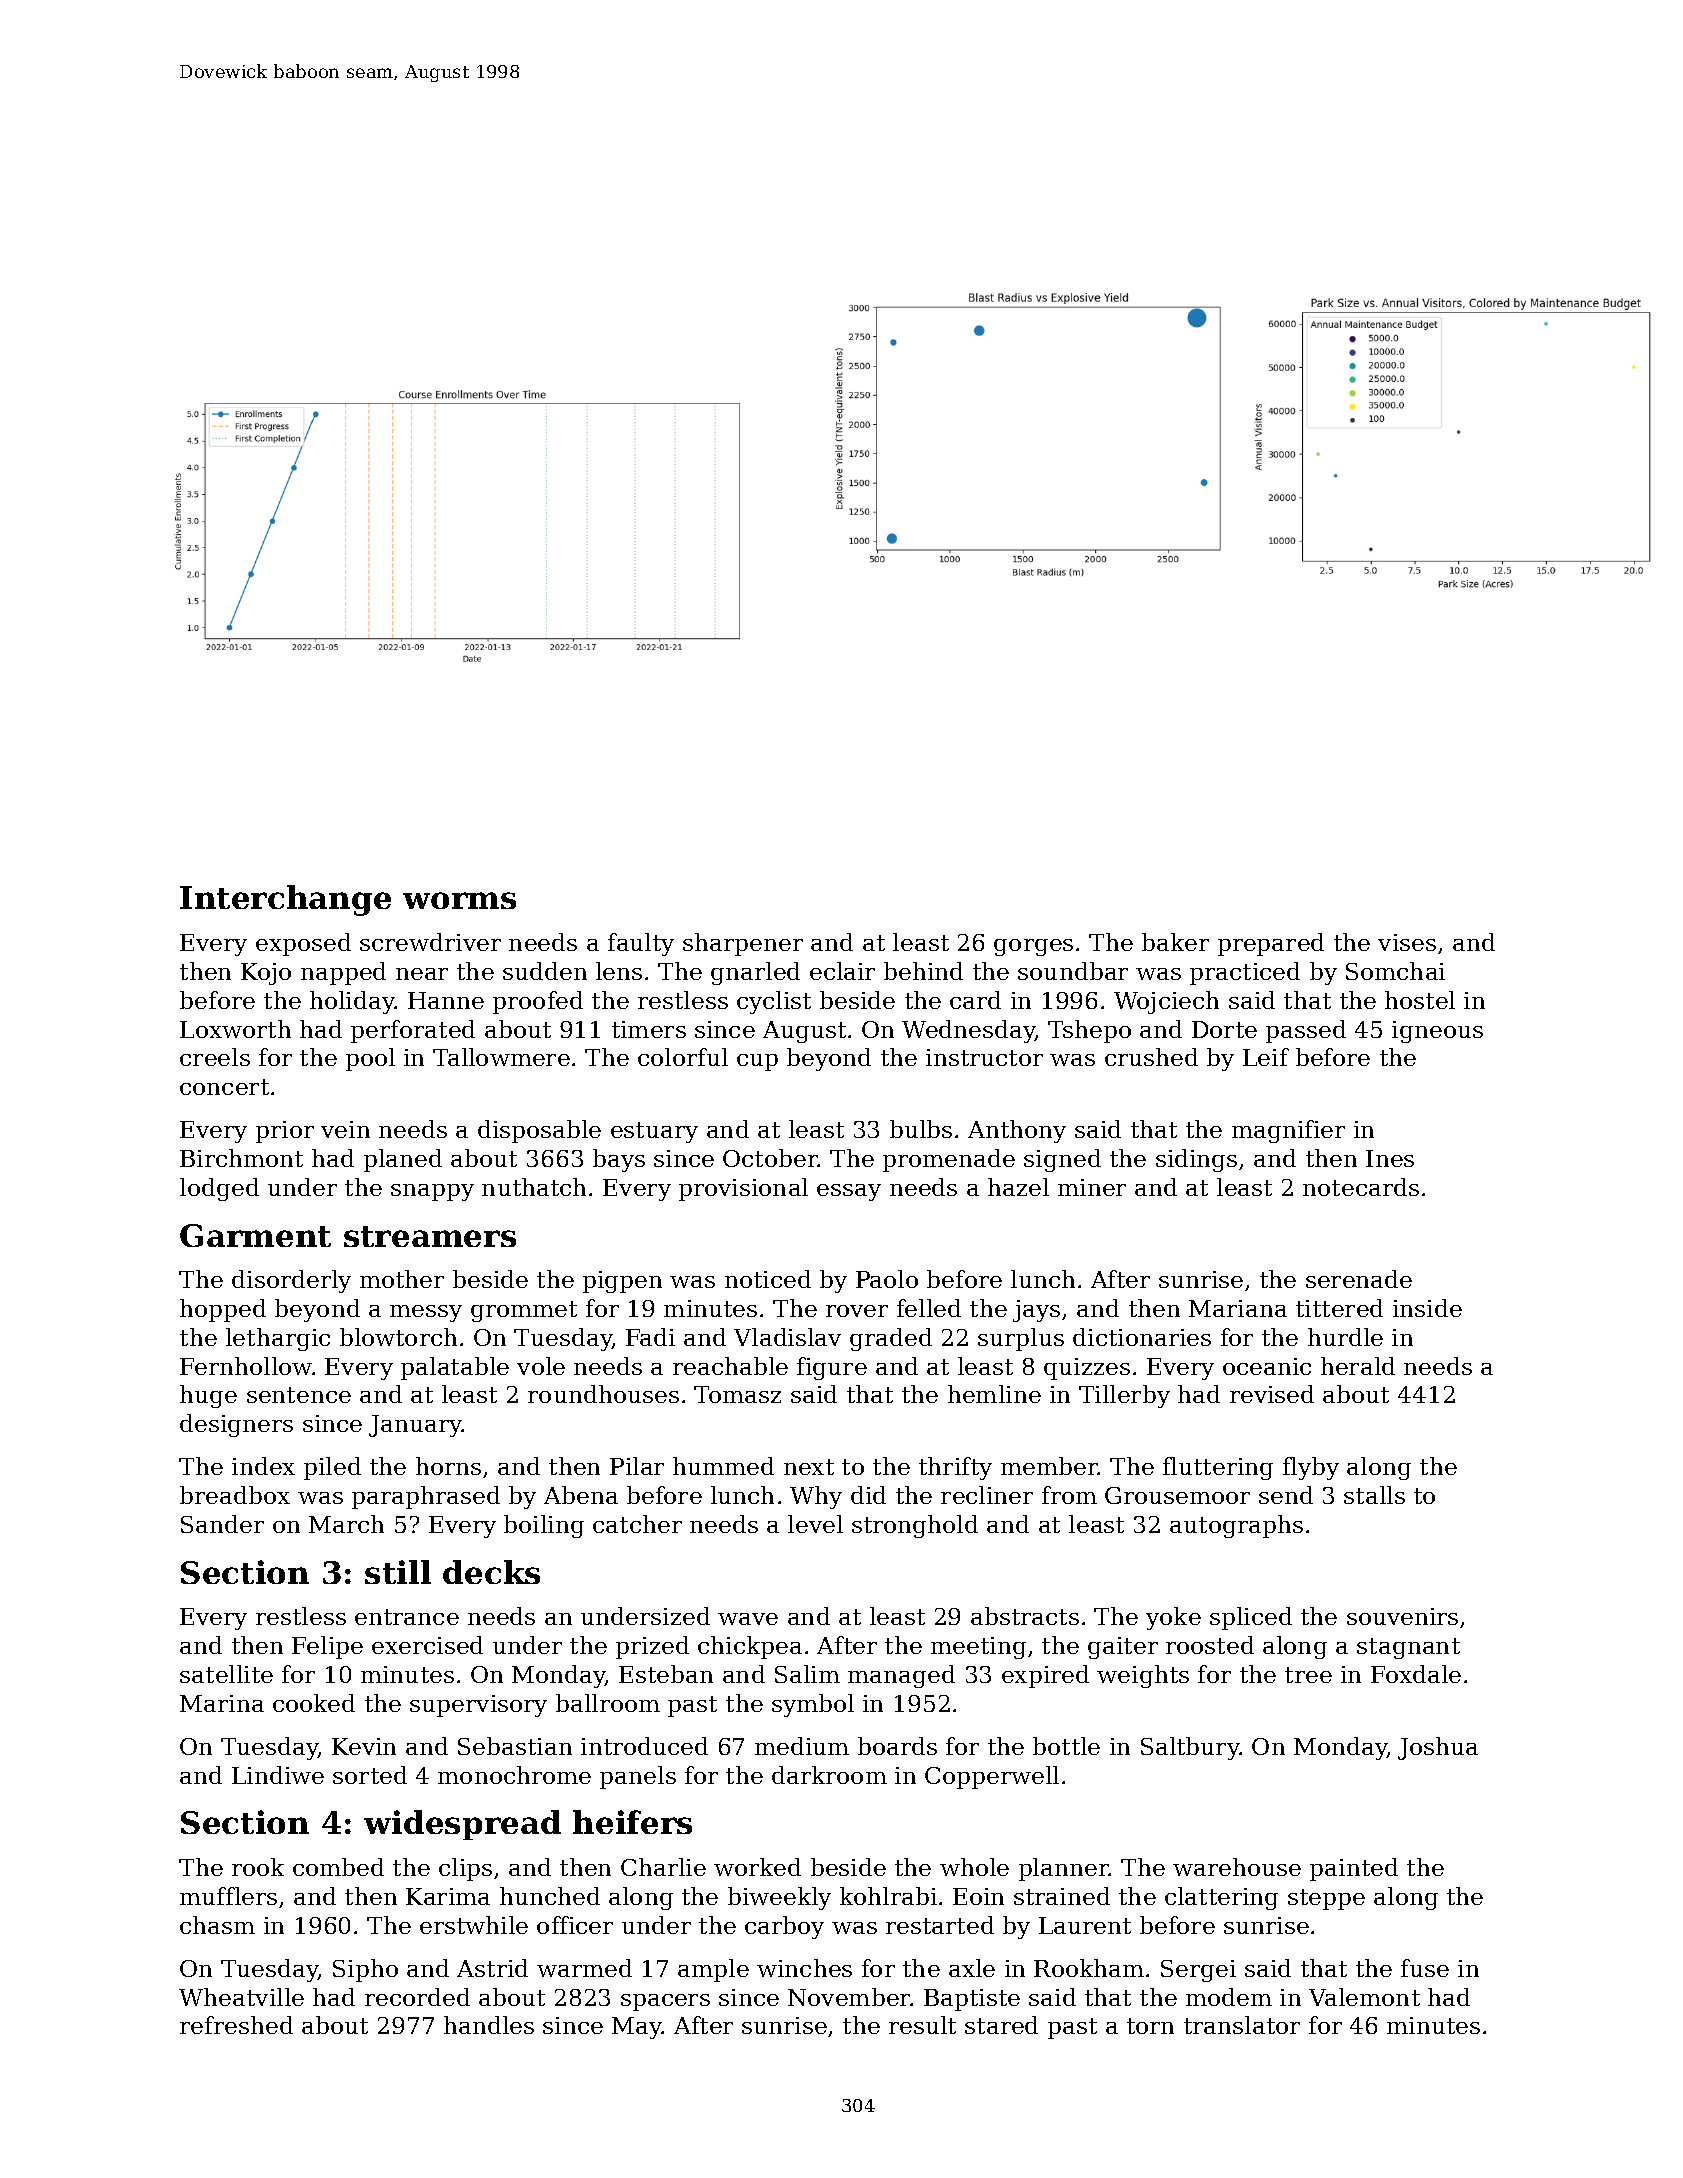 The image size is (1683, 2178). Describe the element at coordinates (637, 1524) in the screenshot. I see `catcher` at that location.
